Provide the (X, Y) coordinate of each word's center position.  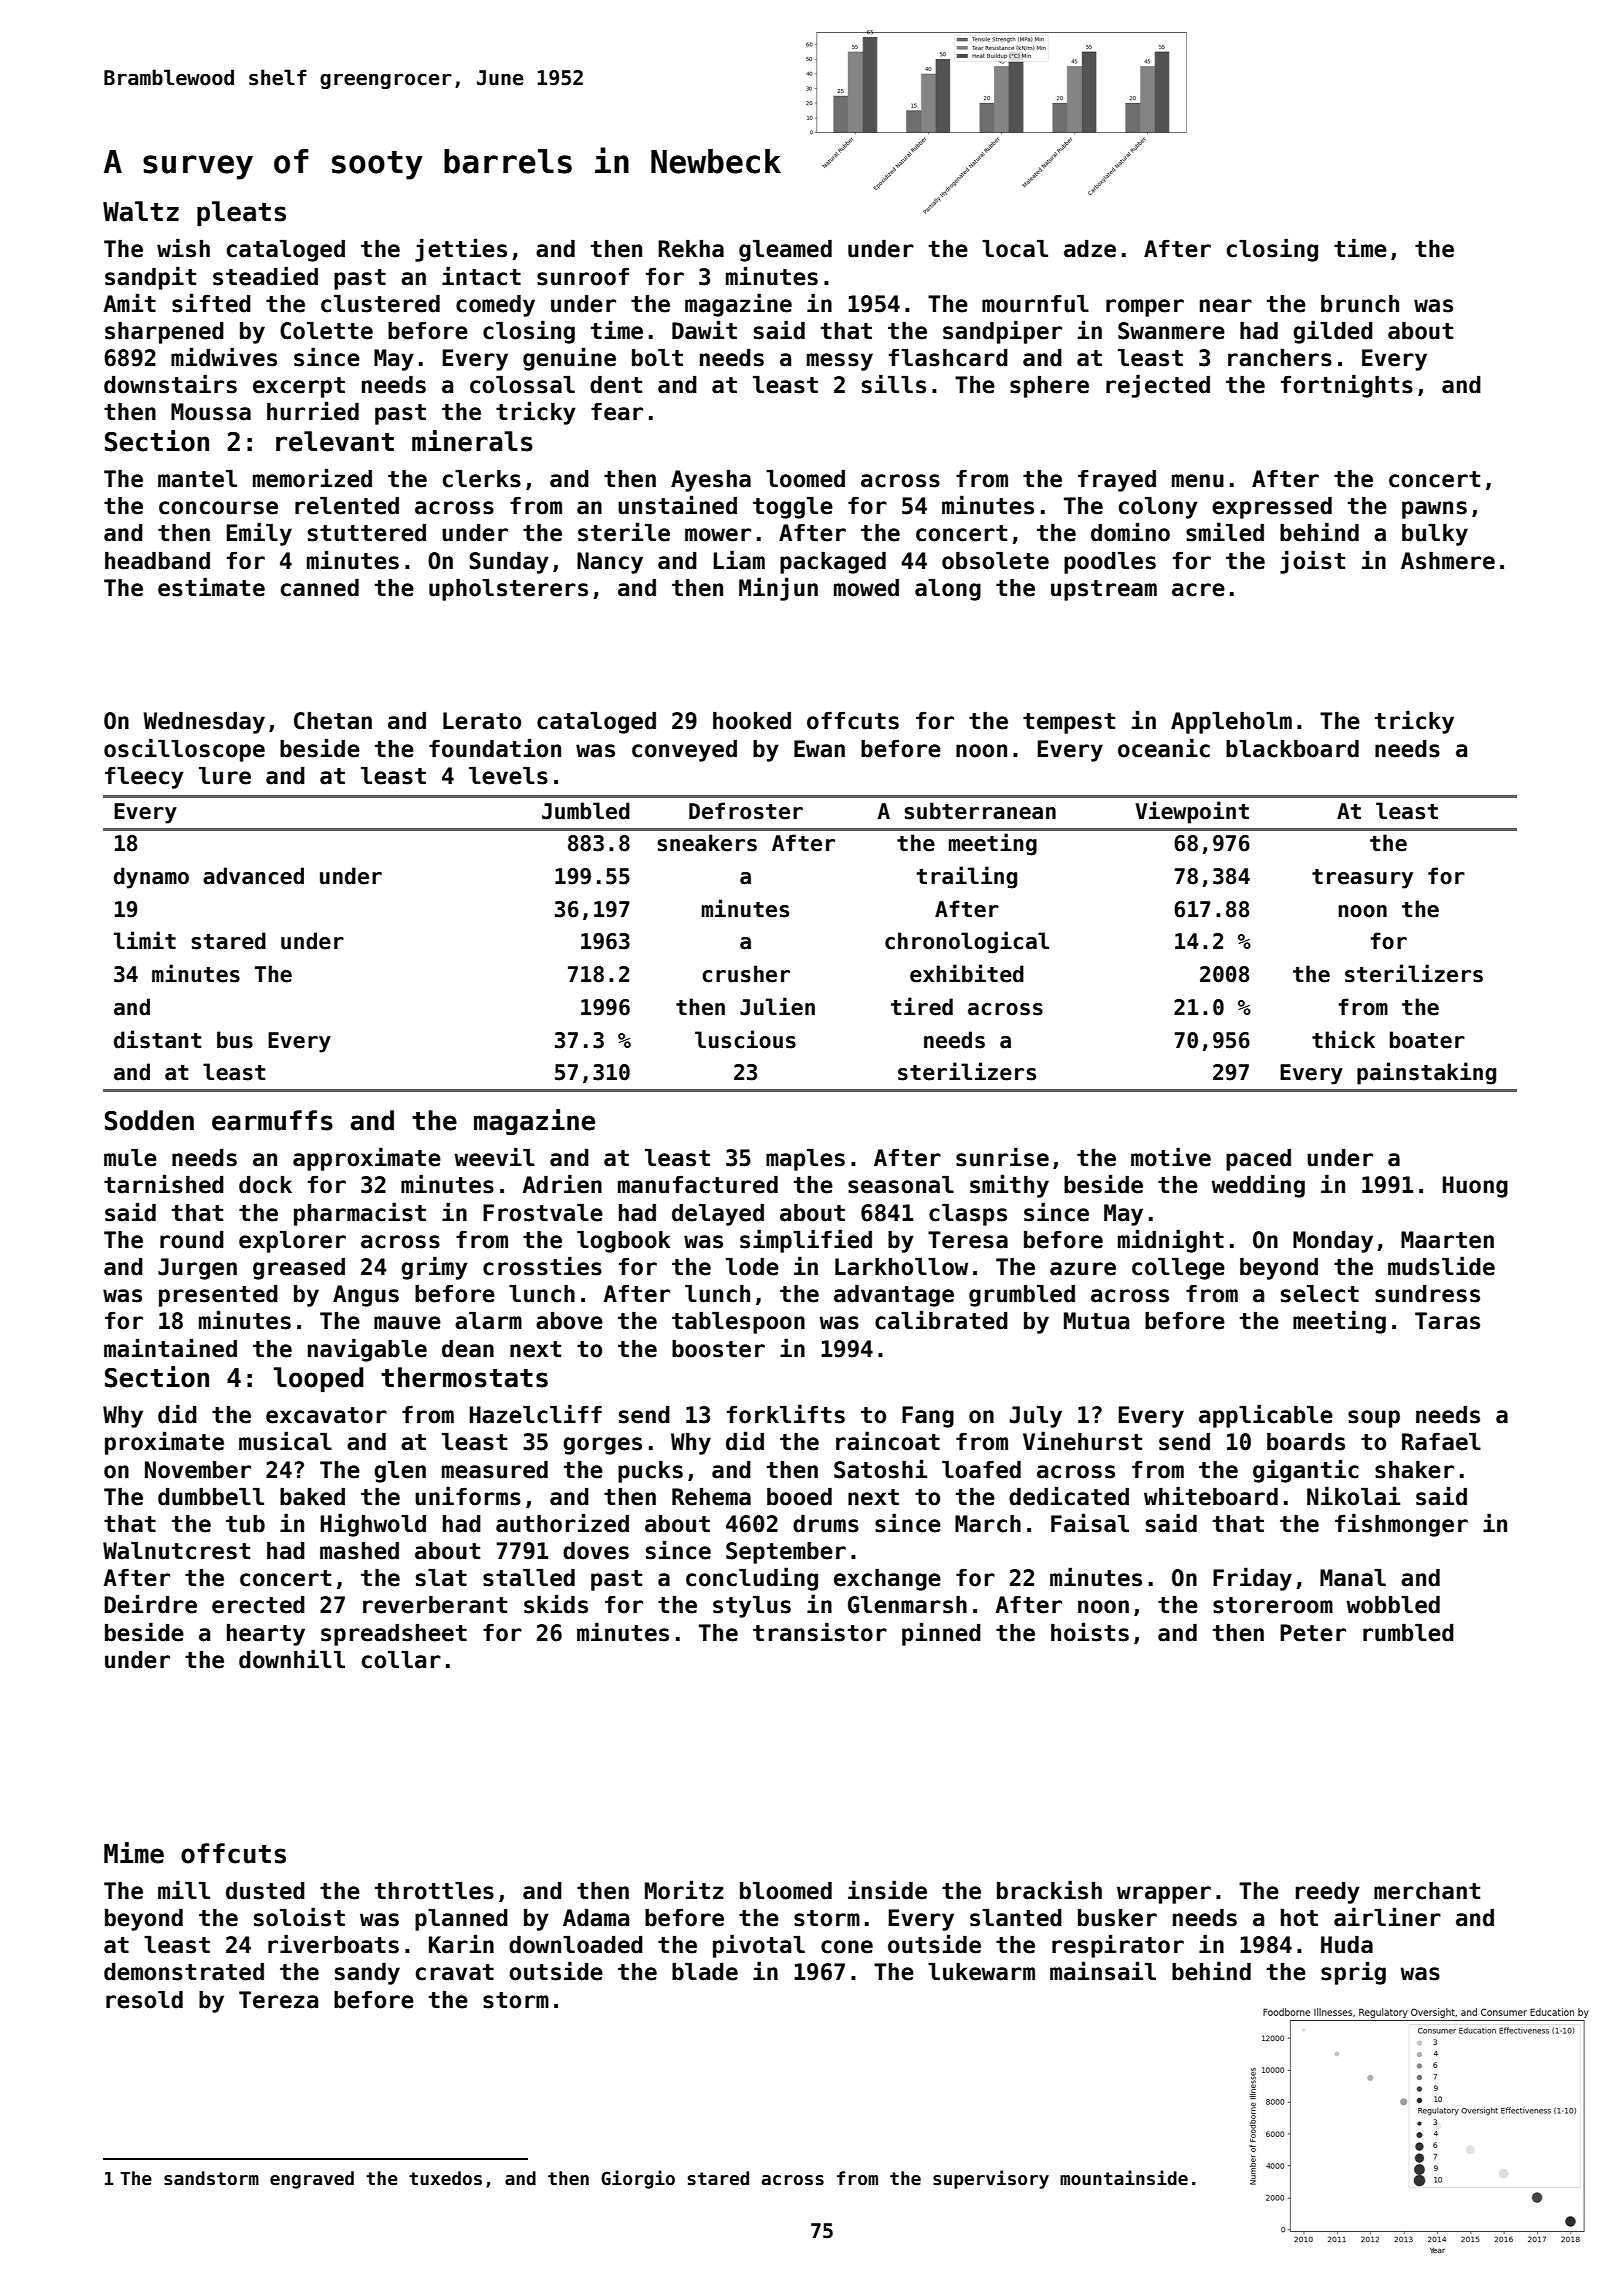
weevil (494, 1157)
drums (826, 1524)
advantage (894, 1296)
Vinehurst (1082, 1441)
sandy (367, 1974)
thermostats (464, 1377)
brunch (1360, 304)
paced (1258, 1160)
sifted (211, 303)
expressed (1272, 508)
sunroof (583, 277)
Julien (777, 1006)
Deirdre (150, 1604)
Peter (1313, 1633)
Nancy (610, 563)
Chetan (333, 721)
